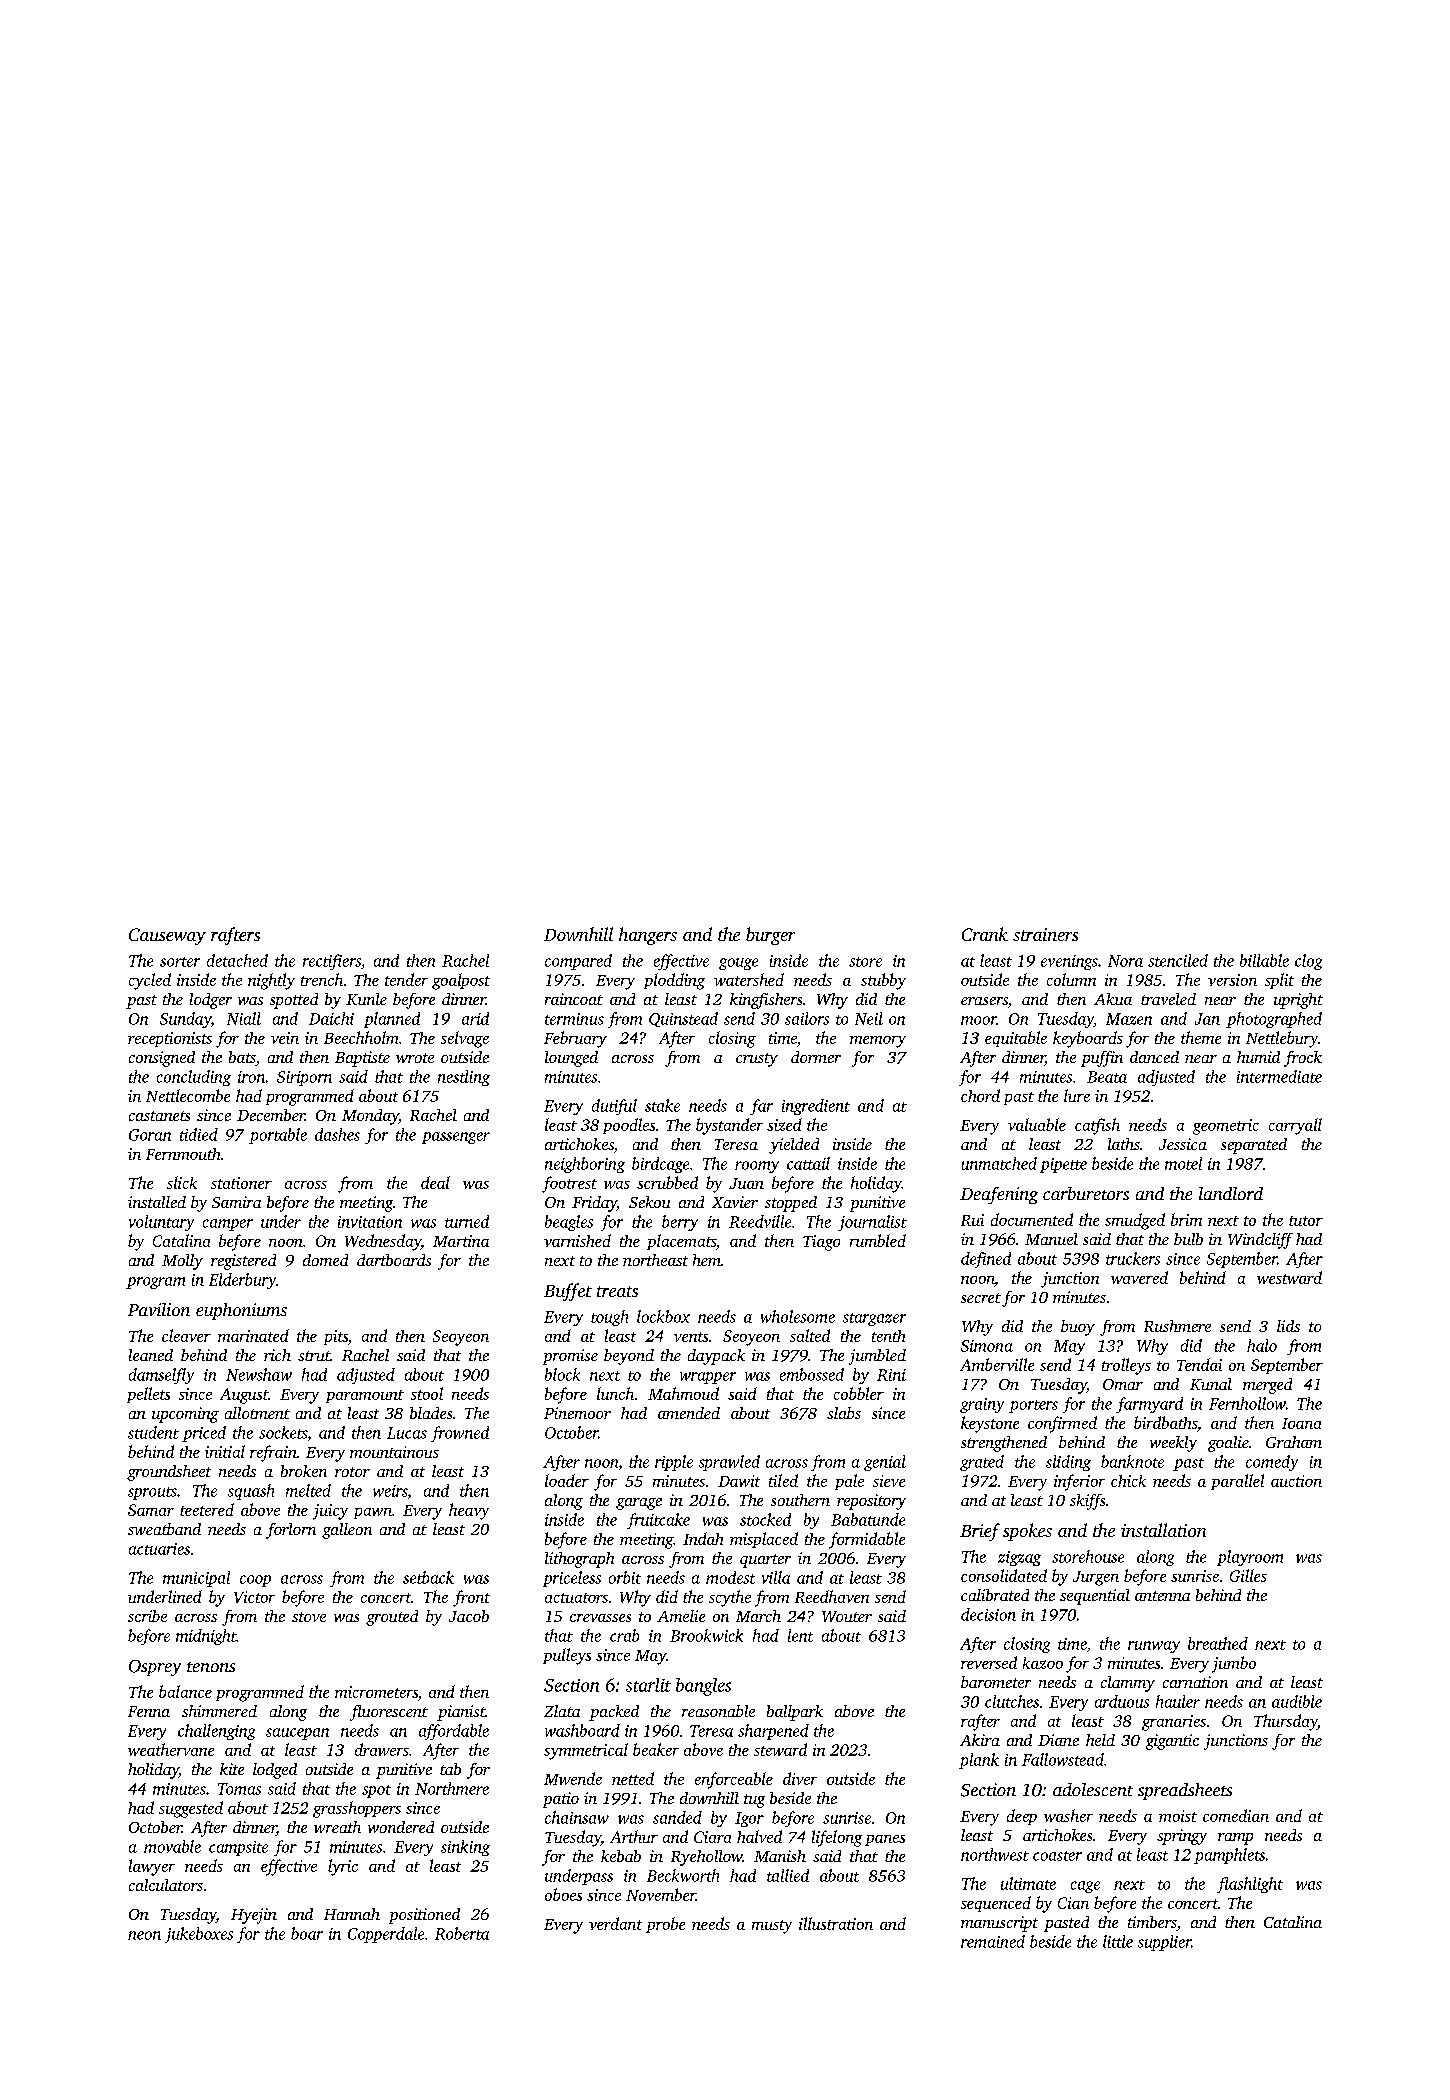 The height and width of the image is (2100, 1450). What do you see at coordinates (990, 1424) in the image?
I see `keystone` at bounding box center [990, 1424].
